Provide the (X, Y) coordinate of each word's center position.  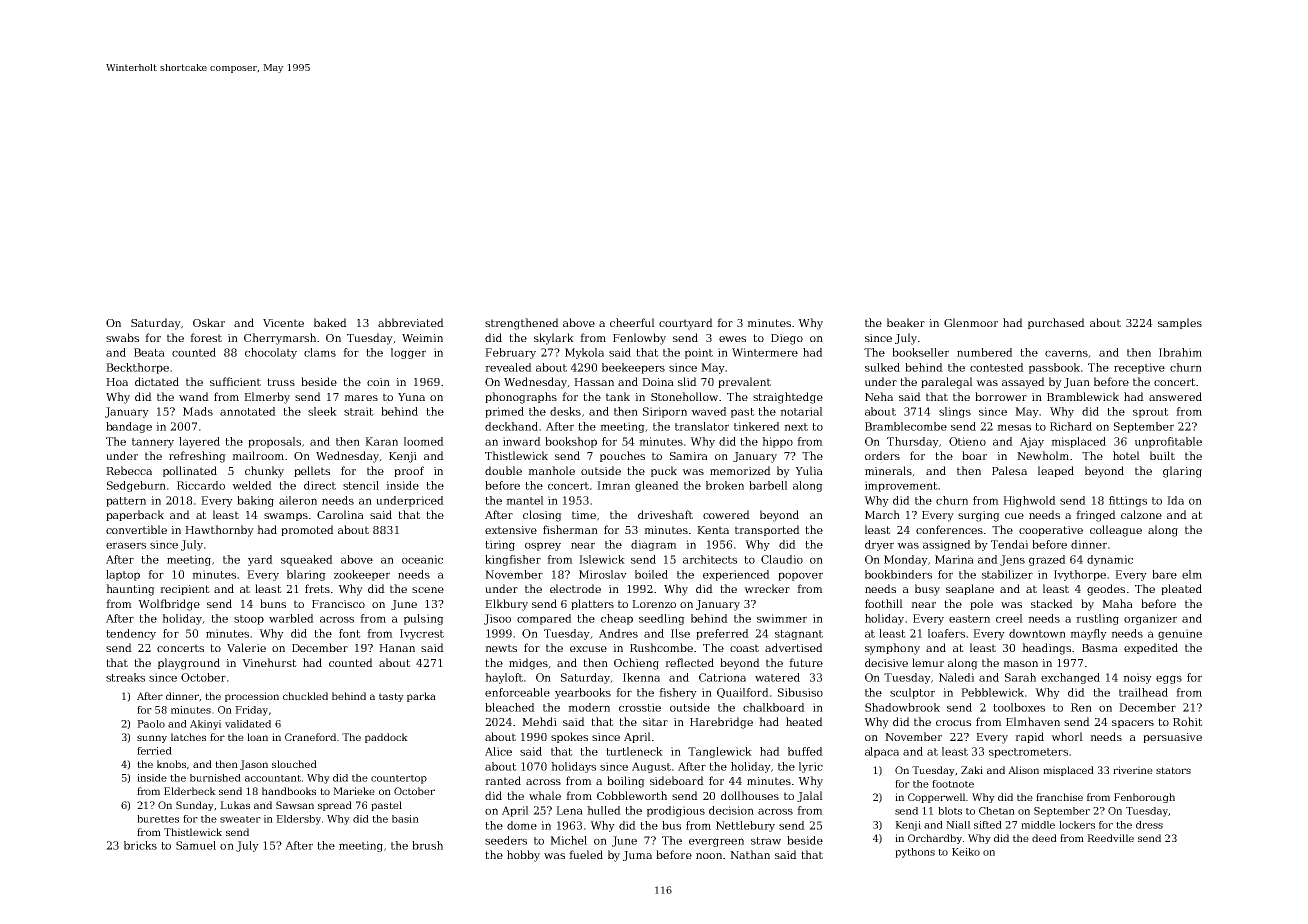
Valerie (246, 647)
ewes (732, 339)
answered (1175, 396)
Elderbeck (190, 791)
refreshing (197, 457)
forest (206, 337)
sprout (1151, 413)
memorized (740, 470)
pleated (1181, 589)
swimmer (782, 618)
